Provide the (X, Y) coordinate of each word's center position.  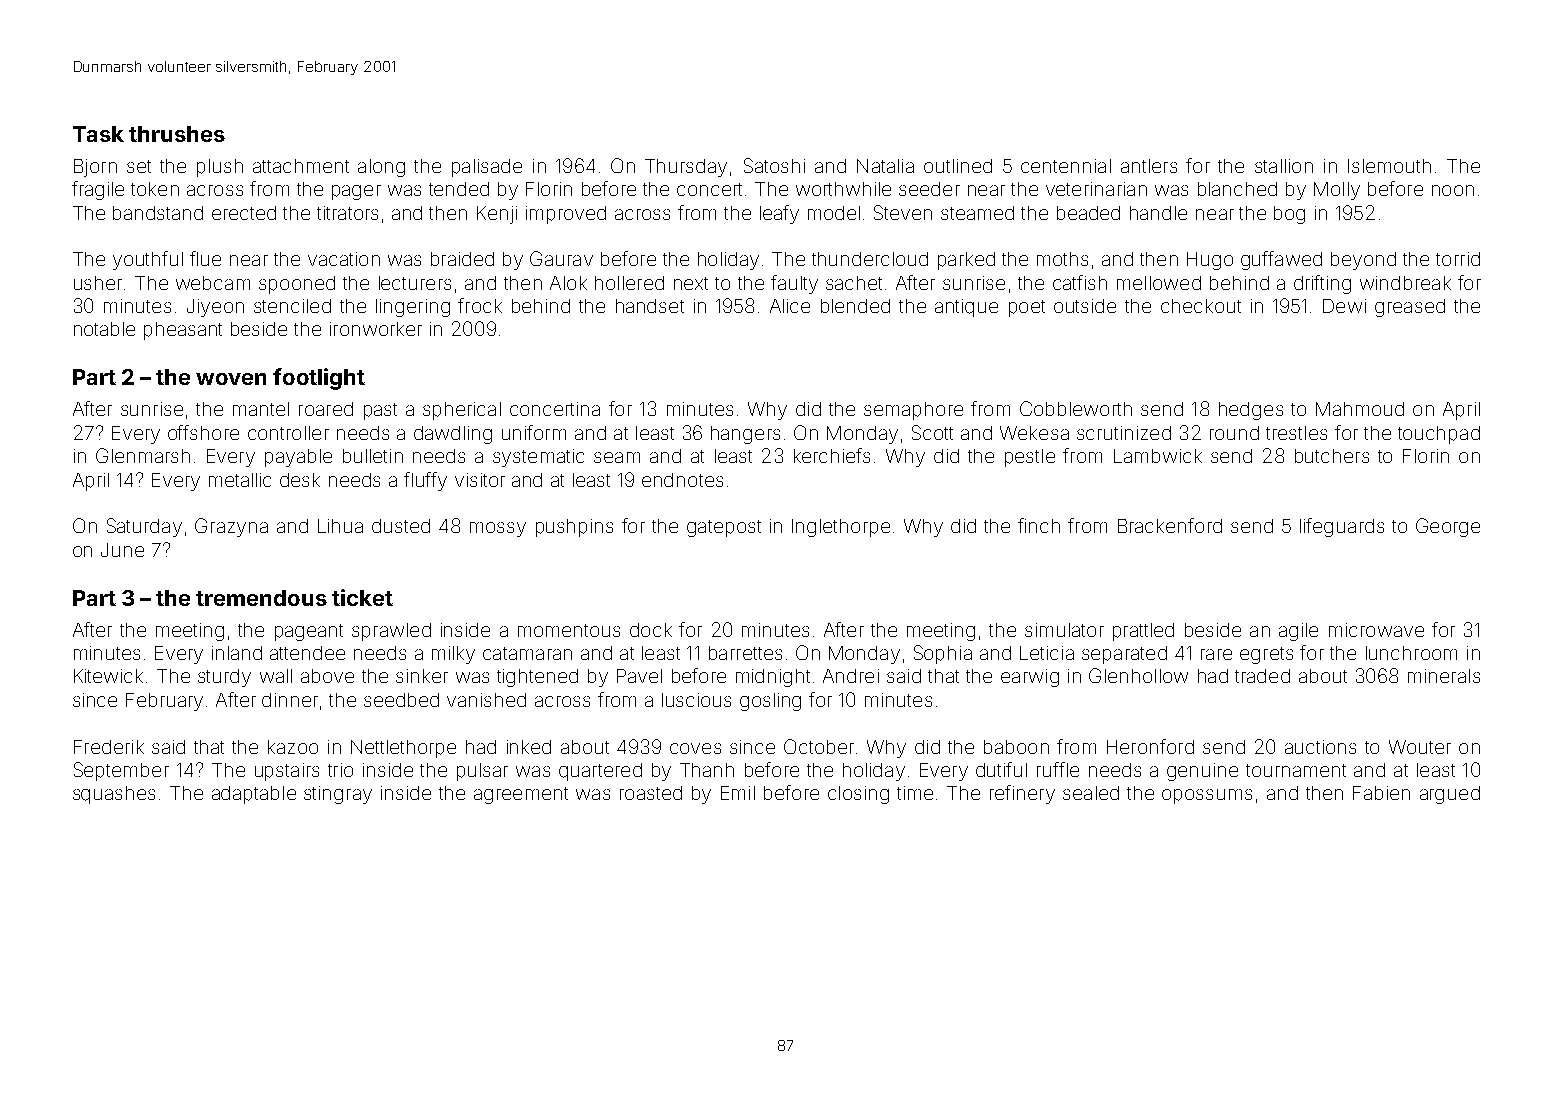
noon (1453, 190)
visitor (480, 480)
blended (855, 306)
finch (1039, 525)
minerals (1444, 676)
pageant (309, 632)
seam (617, 457)
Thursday (686, 168)
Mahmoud (1360, 409)
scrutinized (1124, 433)
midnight (773, 678)
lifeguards (1342, 527)
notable (104, 329)
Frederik (109, 747)
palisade (487, 168)
